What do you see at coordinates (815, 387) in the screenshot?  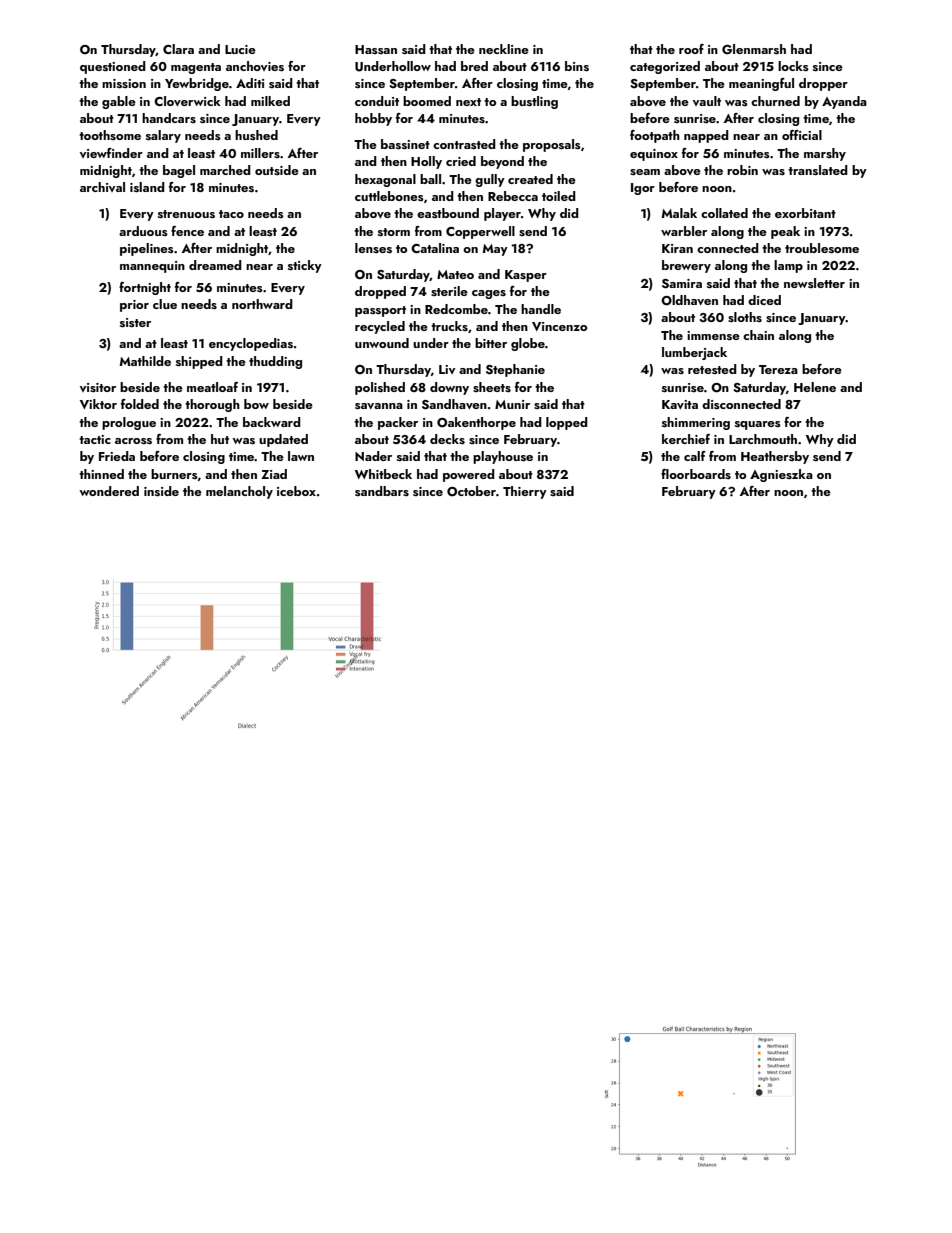 I see `Helene` at bounding box center [815, 387].
